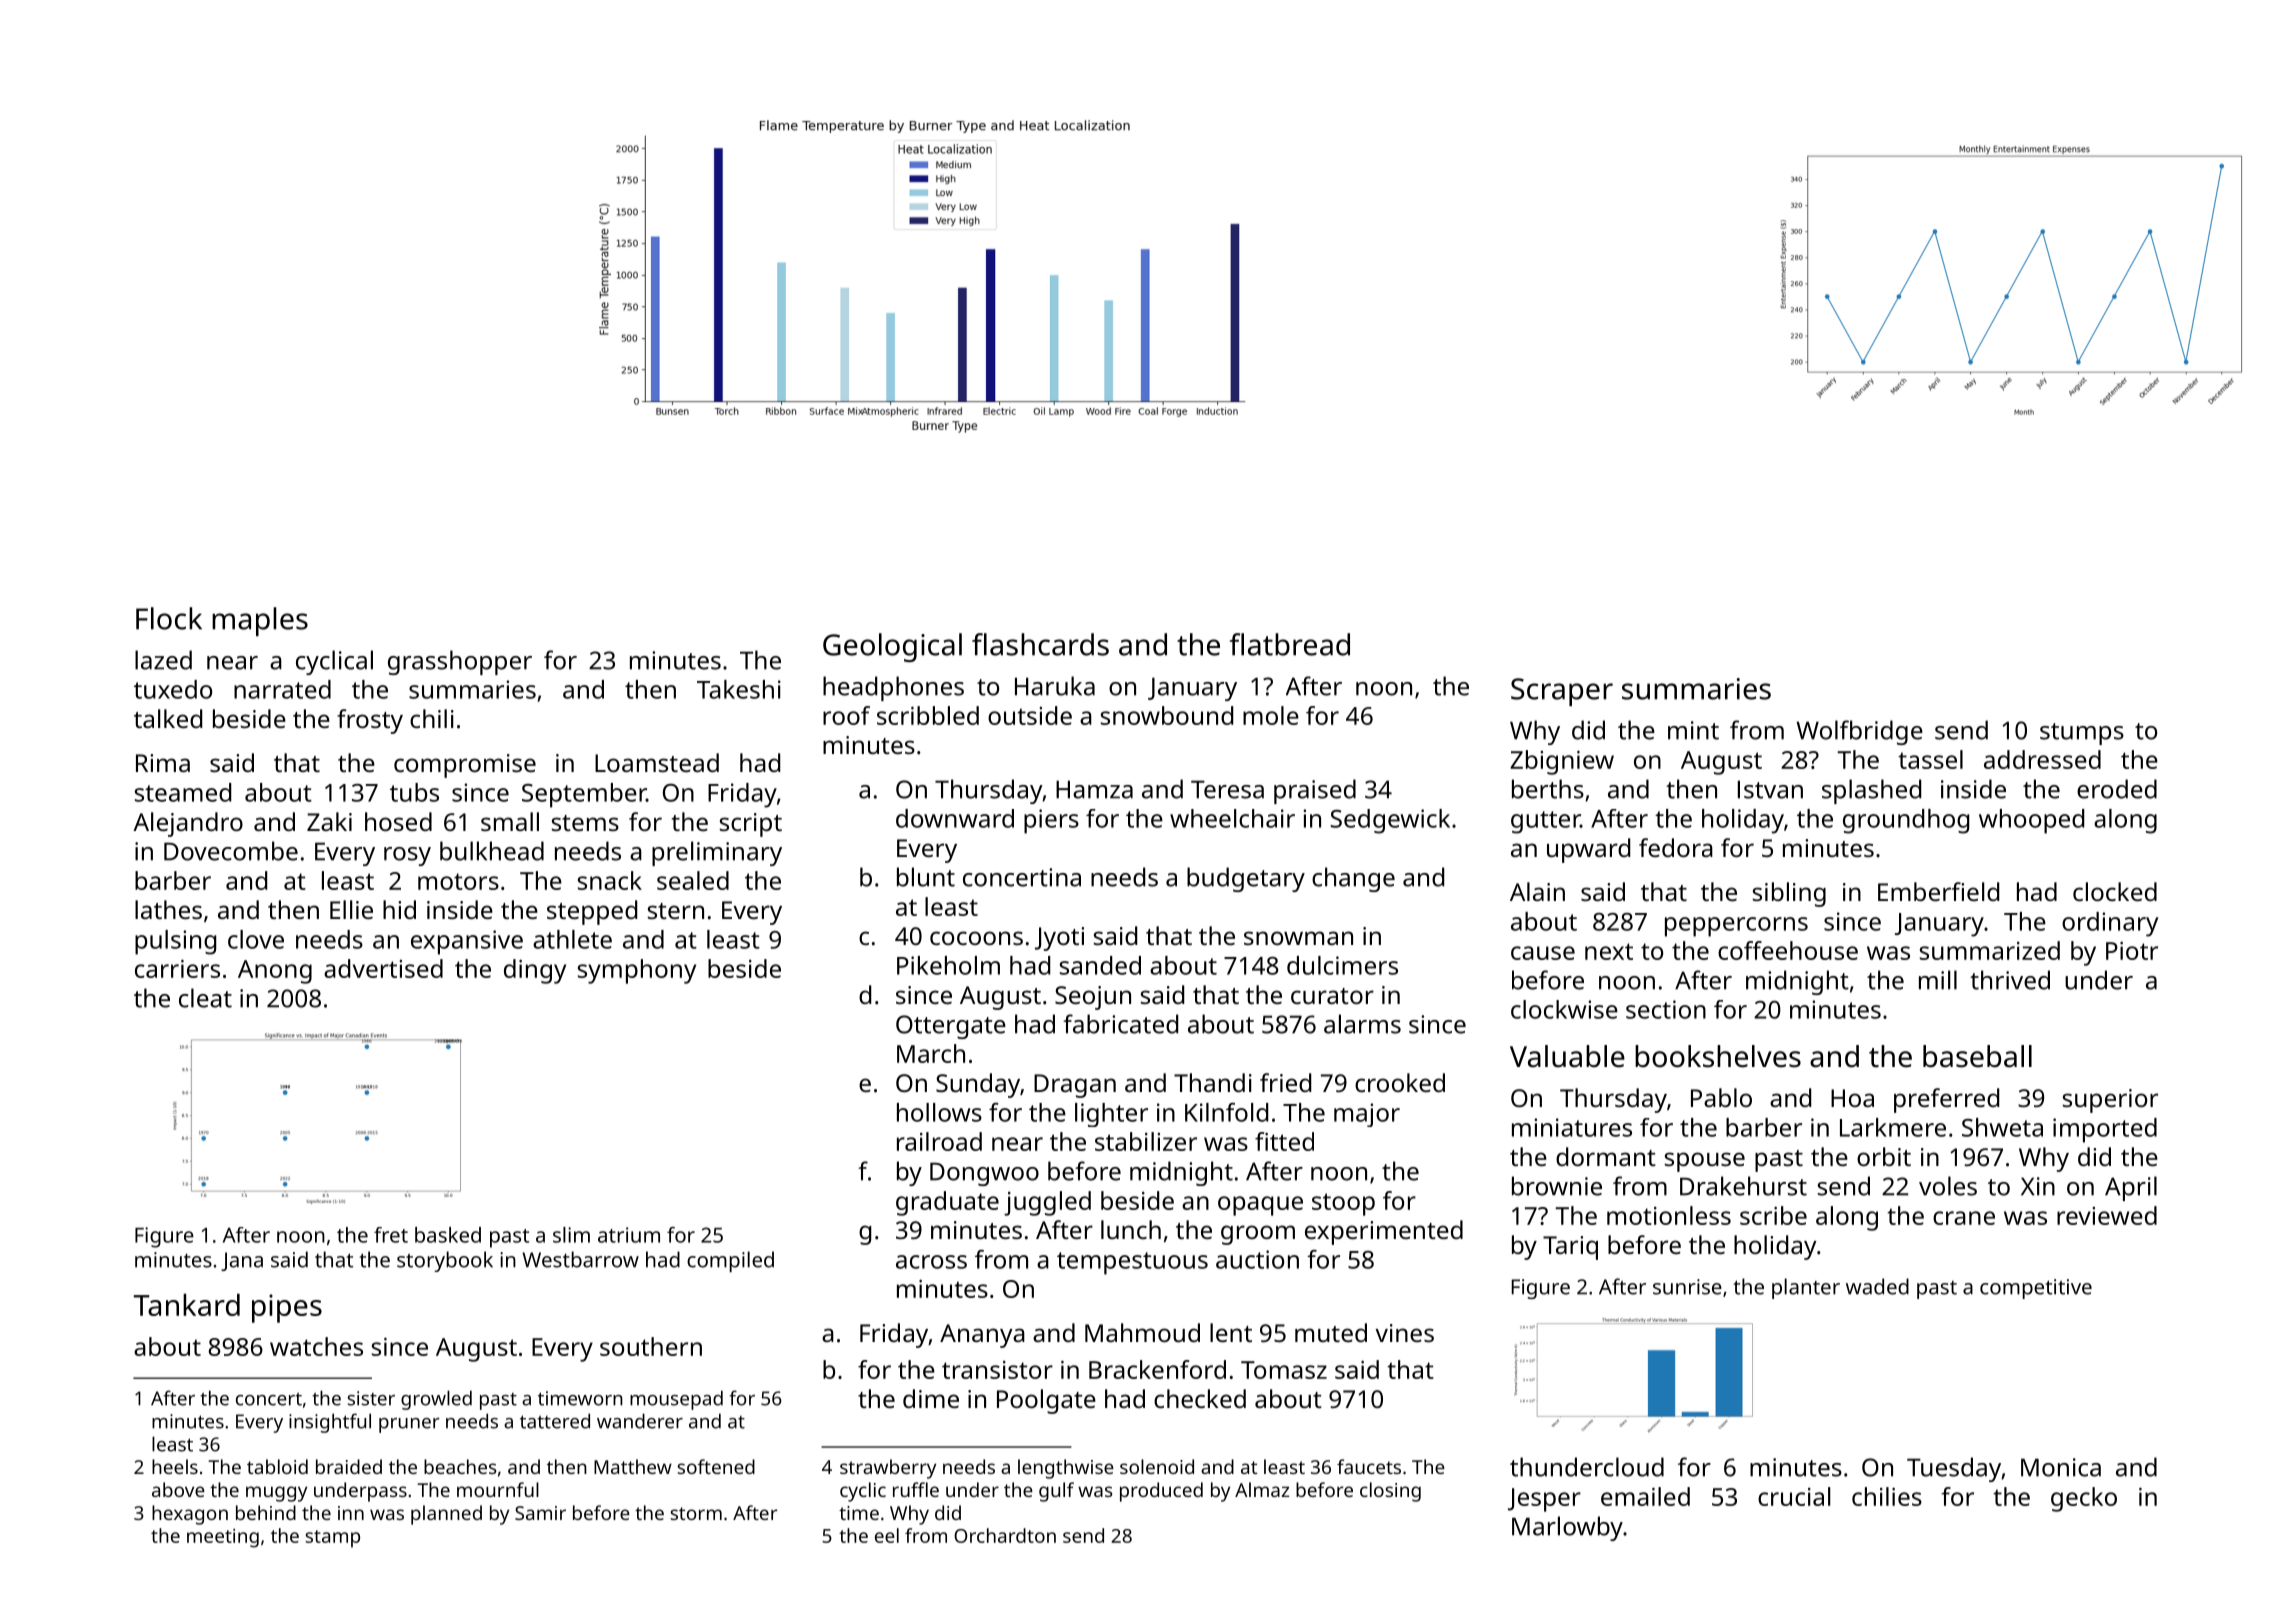  I want to click on storybook, so click(445, 1261).
